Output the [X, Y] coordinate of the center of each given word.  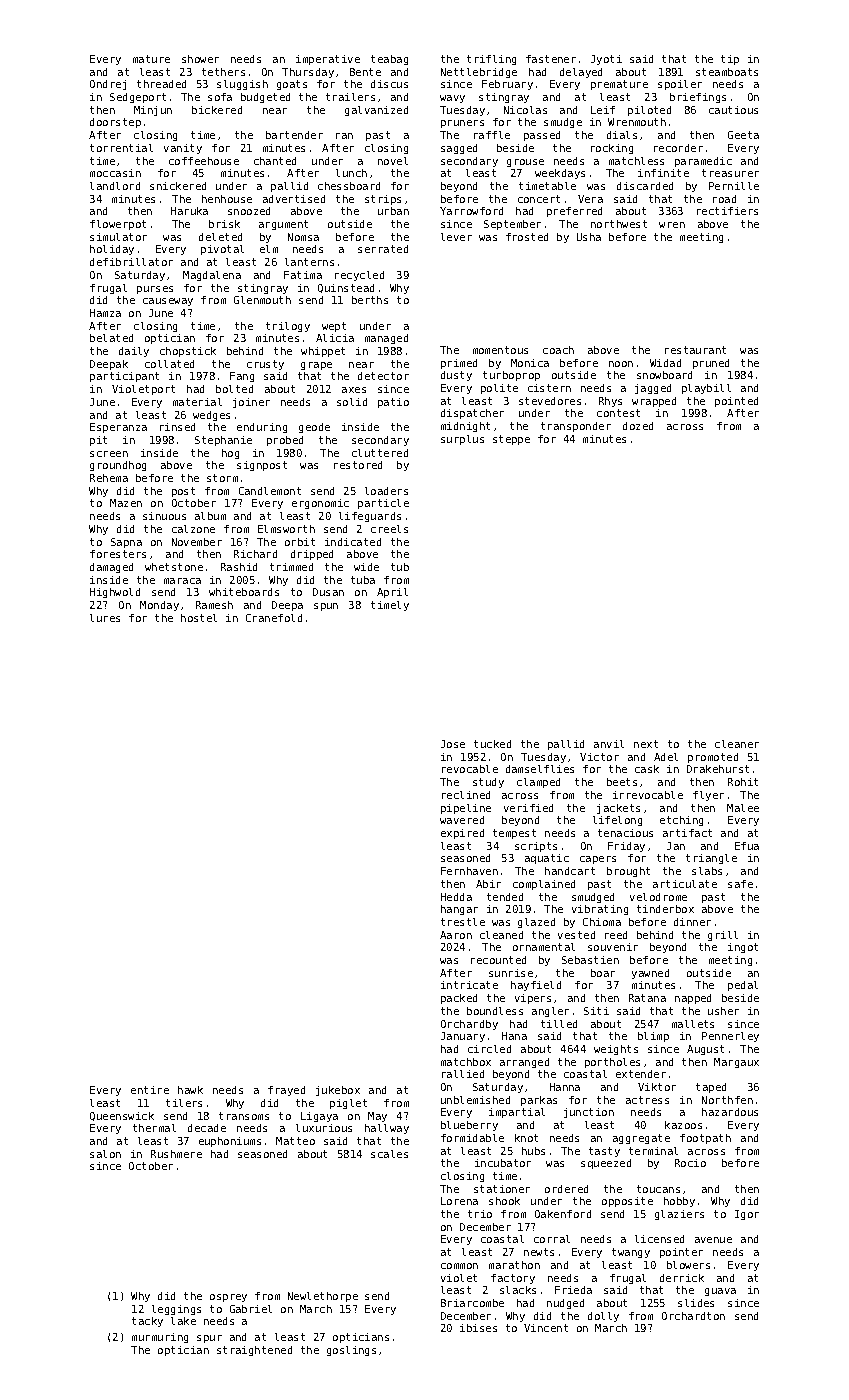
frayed [286, 1091]
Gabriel [251, 1309]
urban [393, 211]
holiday [112, 250]
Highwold [115, 593]
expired [462, 834]
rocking [612, 149]
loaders [386, 491]
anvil [609, 744]
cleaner [737, 744]
